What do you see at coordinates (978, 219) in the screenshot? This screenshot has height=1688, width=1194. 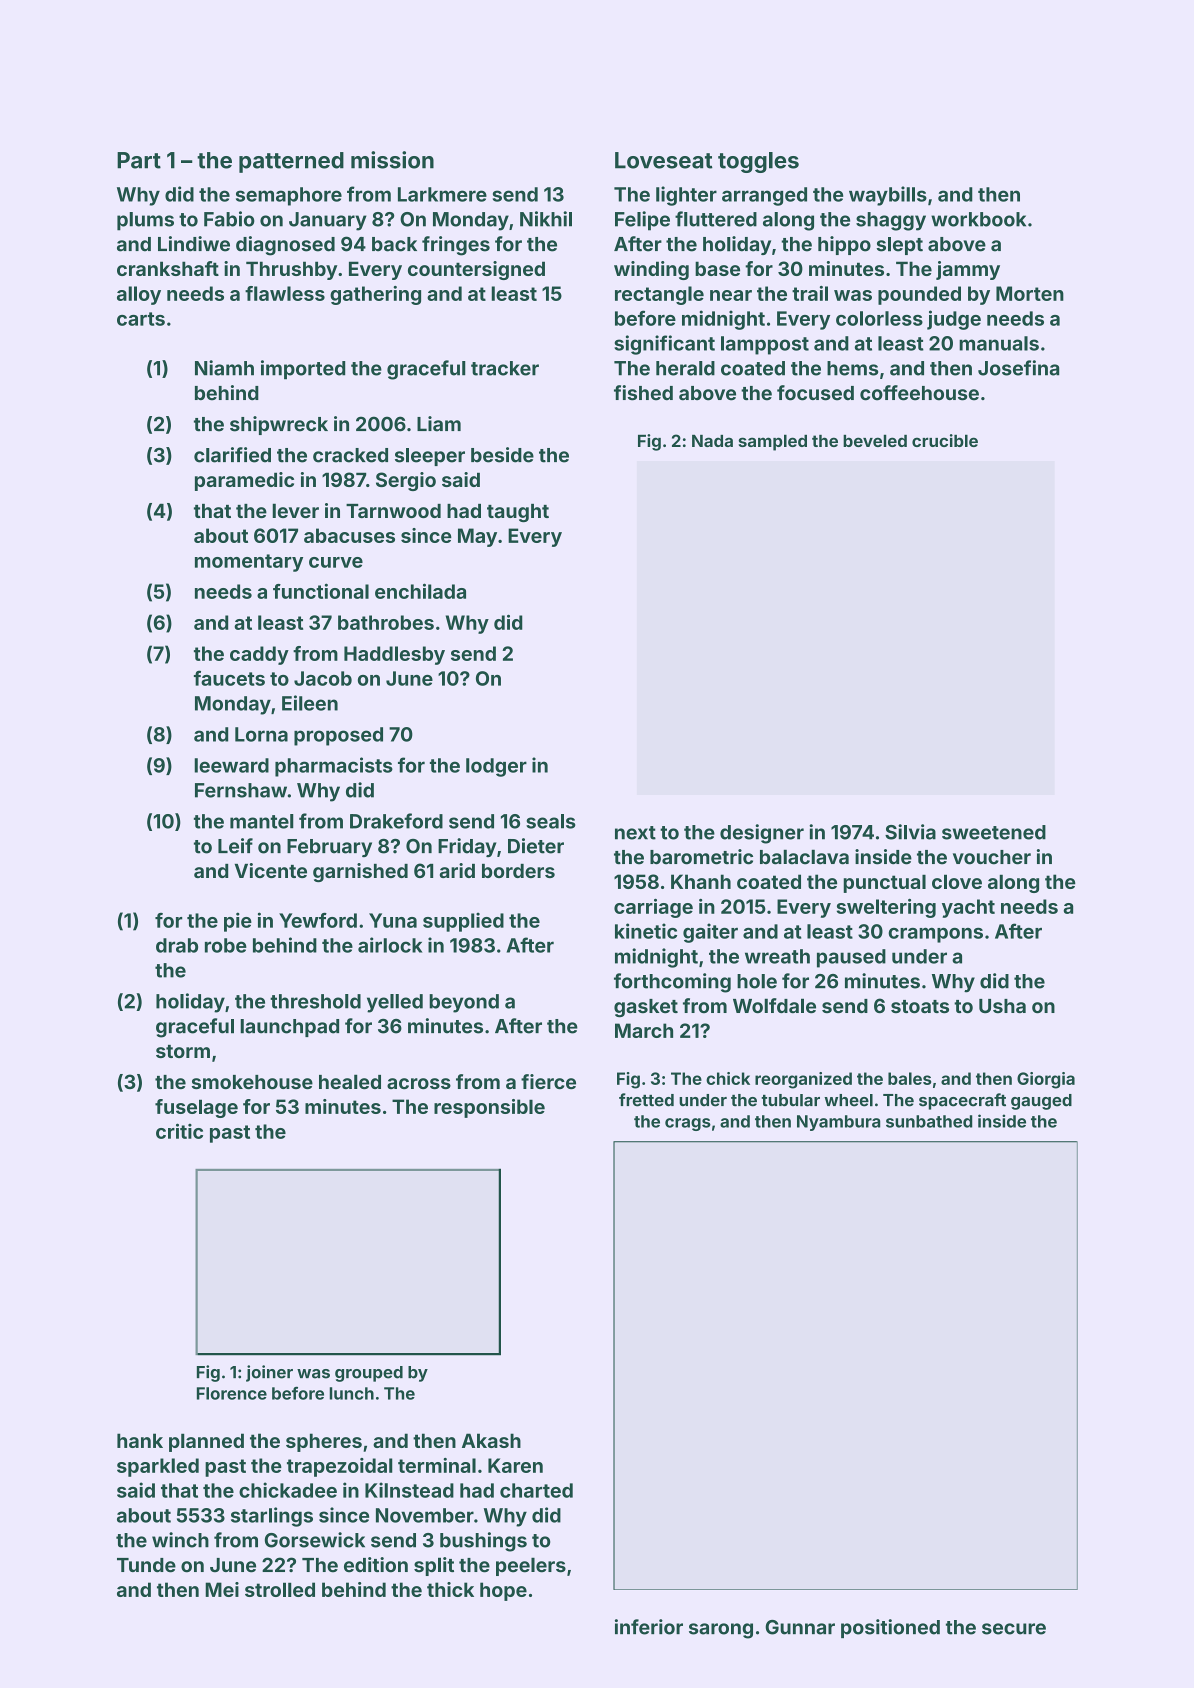 I see `workbook` at bounding box center [978, 219].
